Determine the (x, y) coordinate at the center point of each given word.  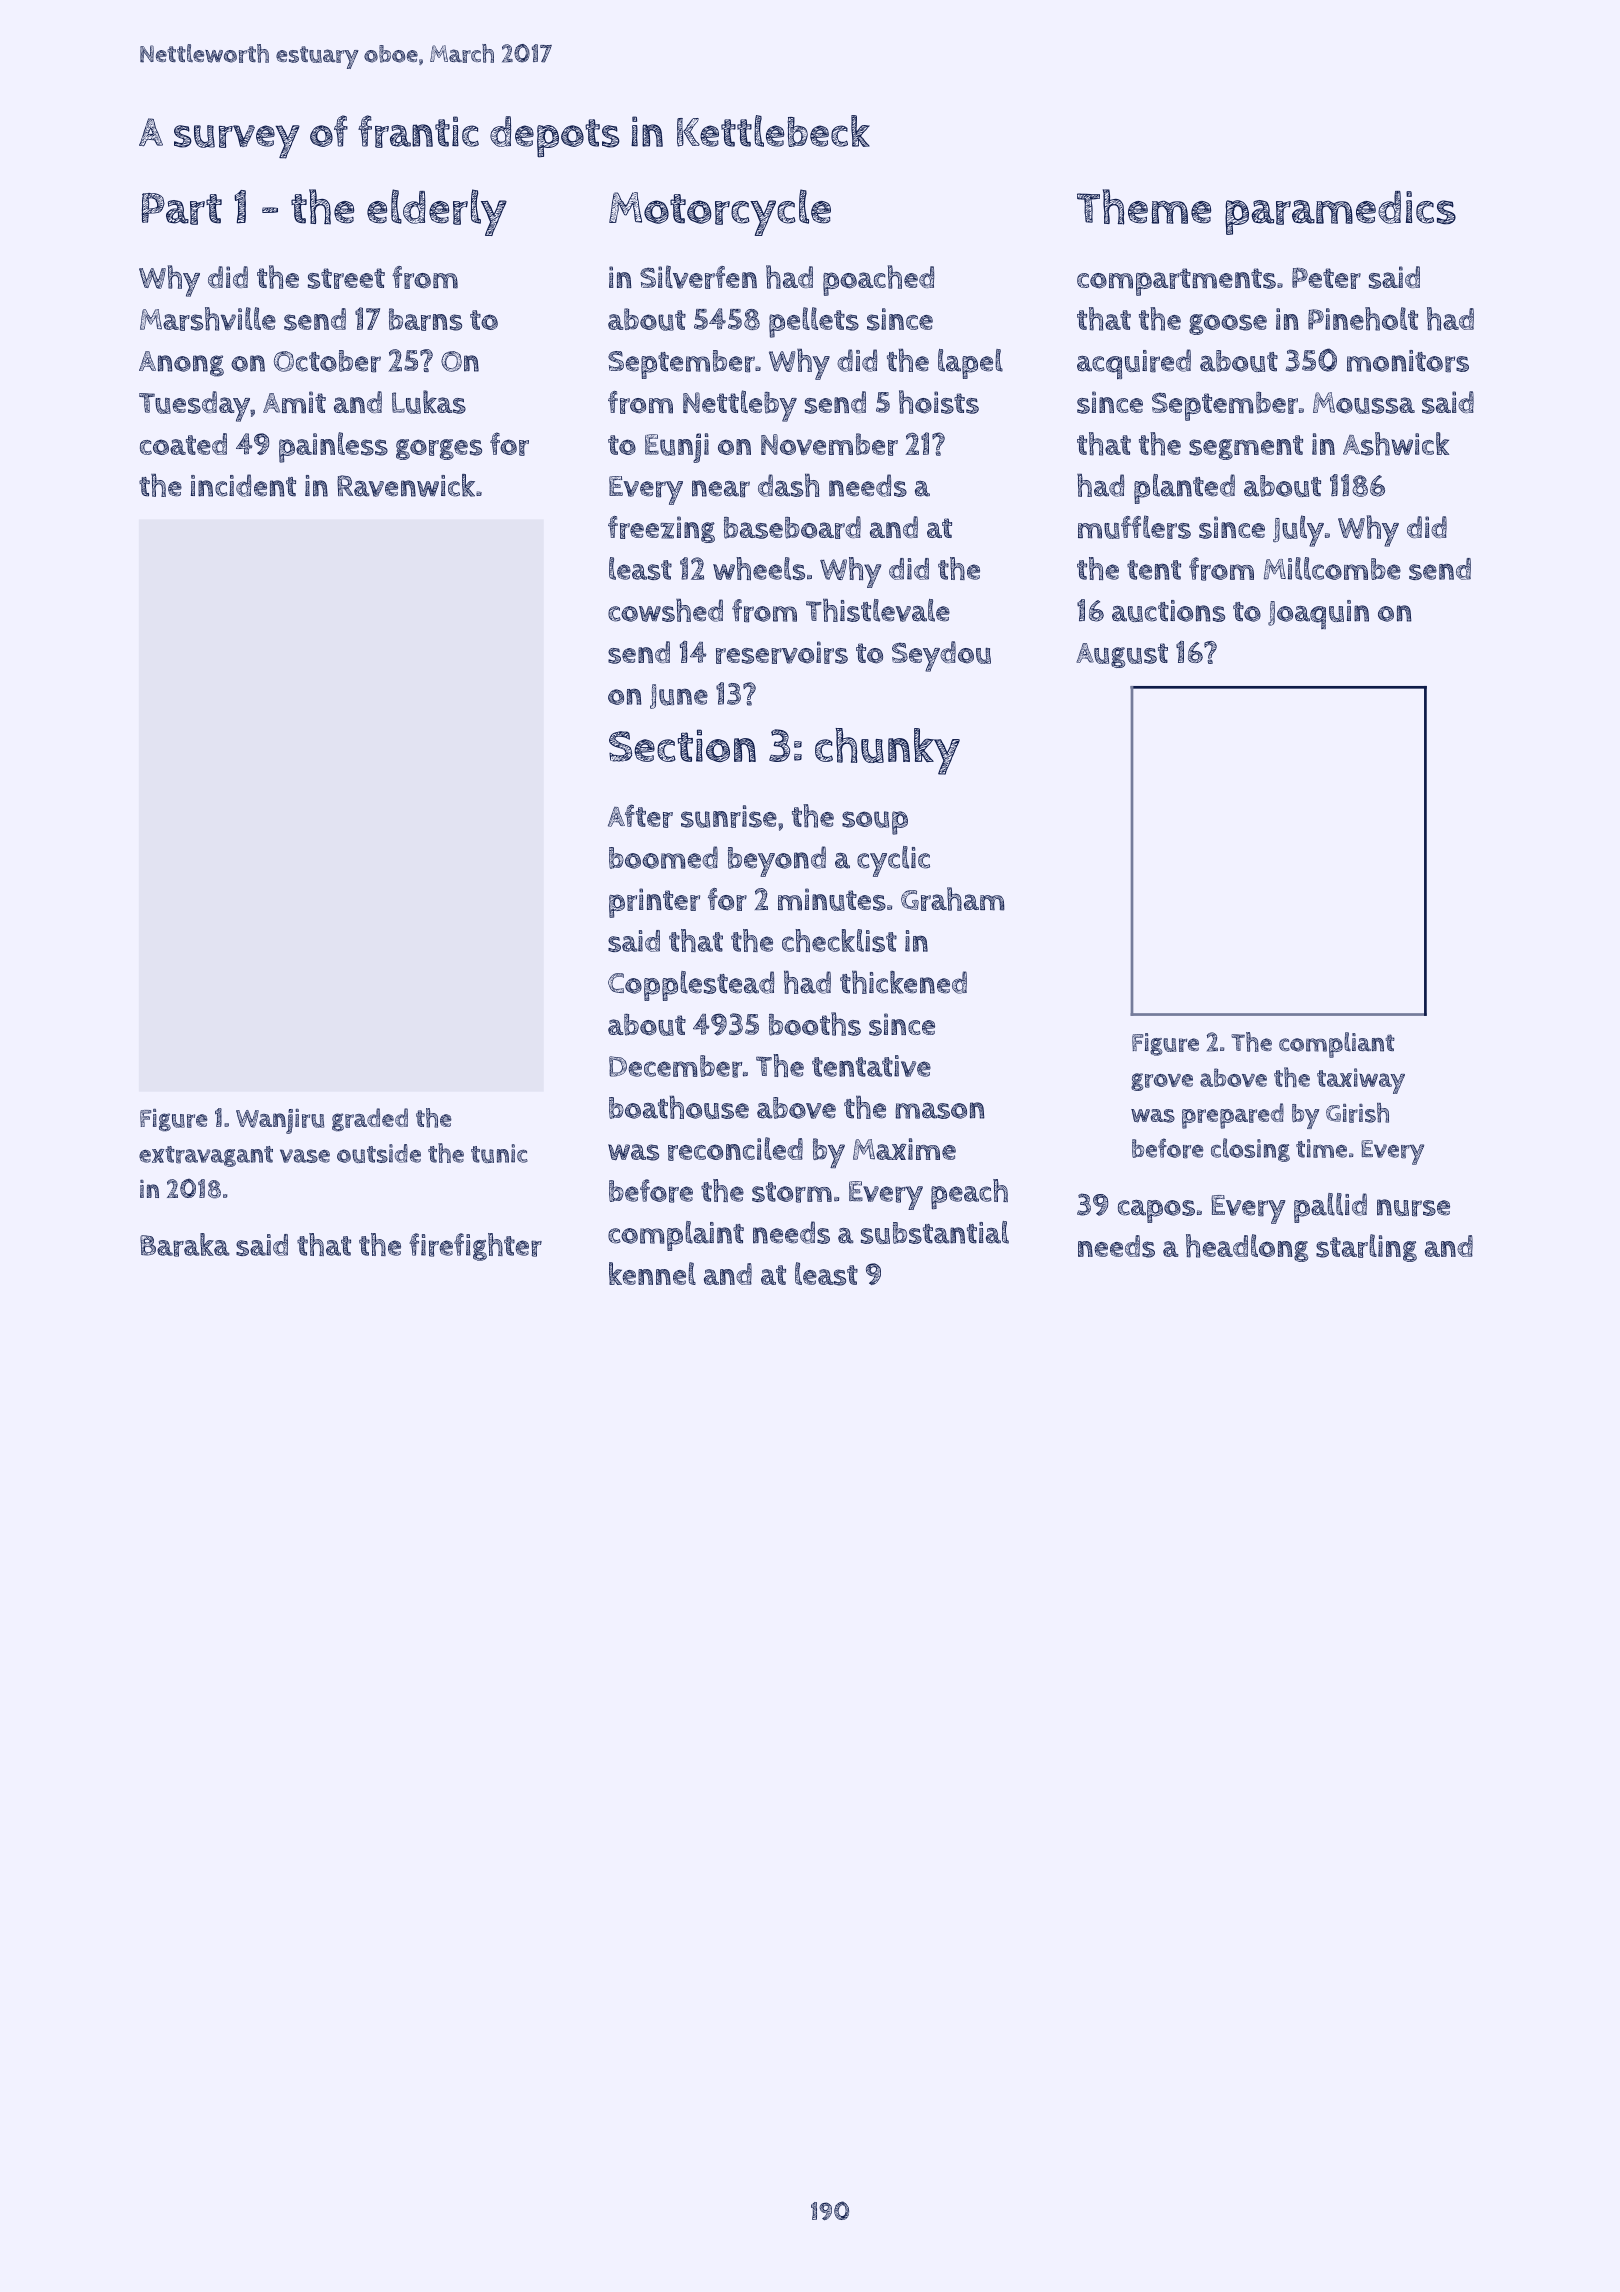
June (679, 696)
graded (370, 1120)
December (675, 1066)
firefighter (475, 1247)
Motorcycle (720, 212)
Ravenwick (406, 485)
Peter (1326, 278)
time (1321, 1148)
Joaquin (1318, 614)
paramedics (1340, 213)
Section (682, 745)
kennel (652, 1273)
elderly (437, 212)
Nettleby (740, 406)
